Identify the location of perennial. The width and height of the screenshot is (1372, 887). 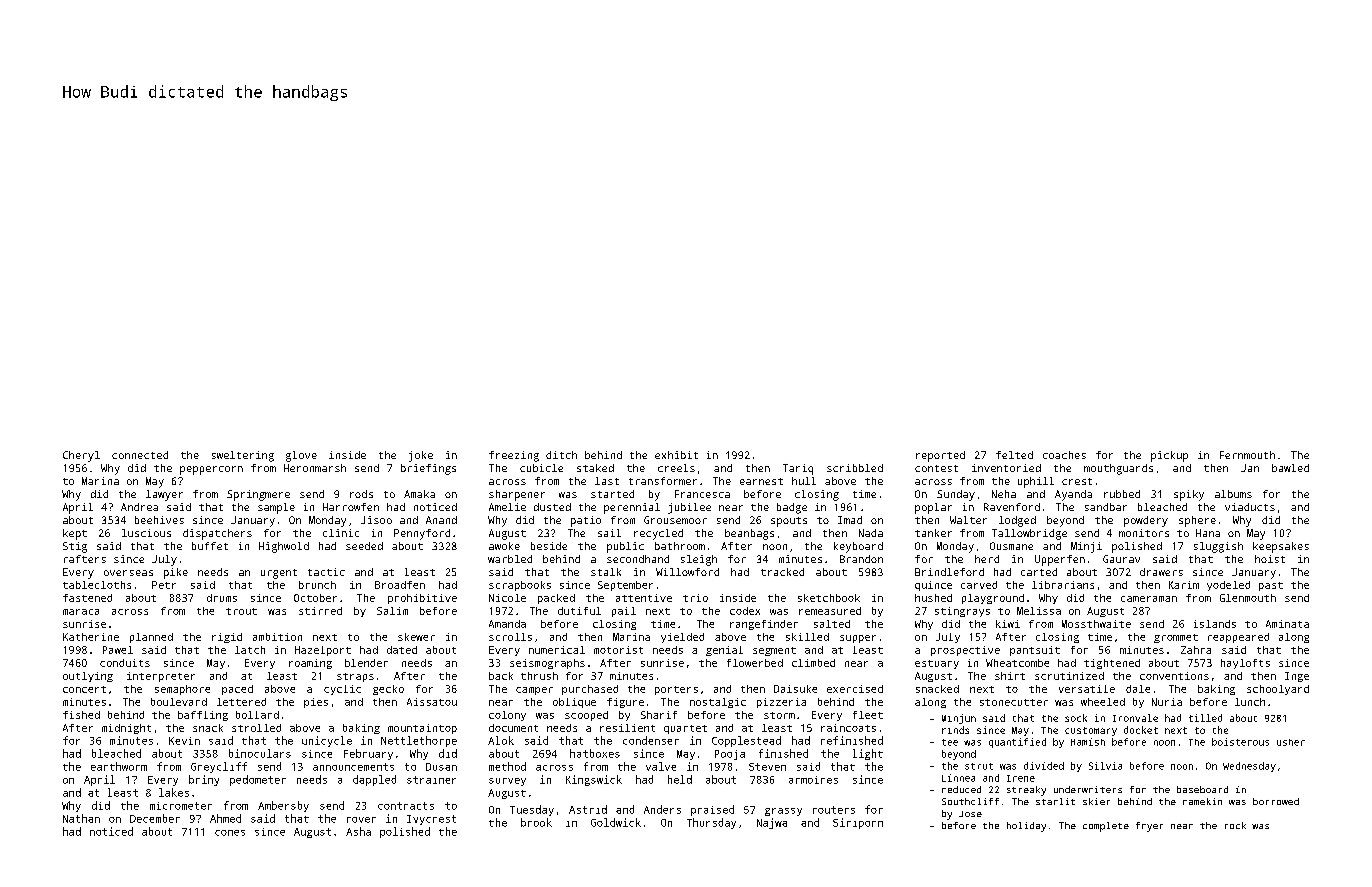
(632, 508).
